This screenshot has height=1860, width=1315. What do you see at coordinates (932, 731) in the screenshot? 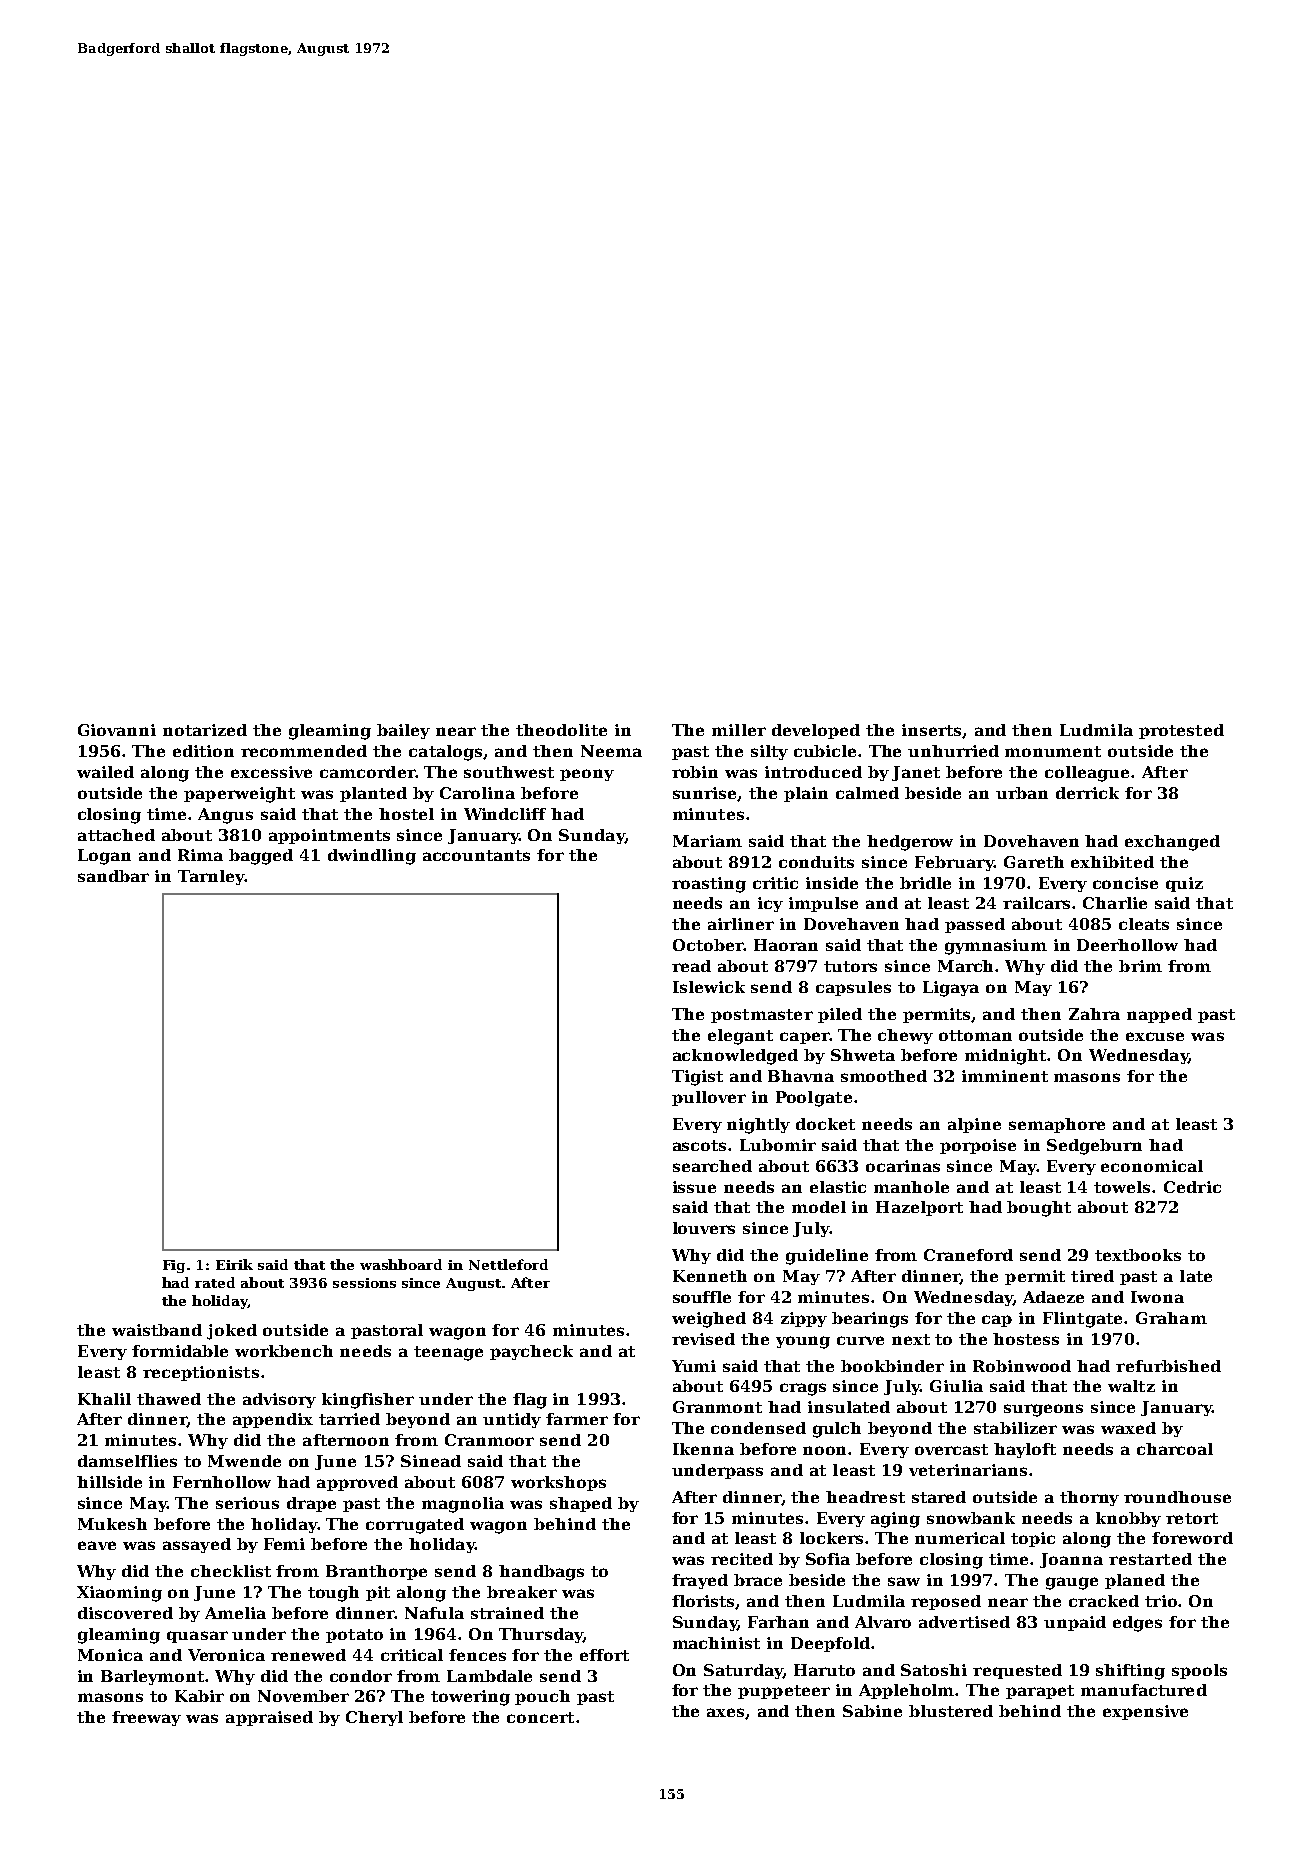
I see `inserts` at bounding box center [932, 731].
